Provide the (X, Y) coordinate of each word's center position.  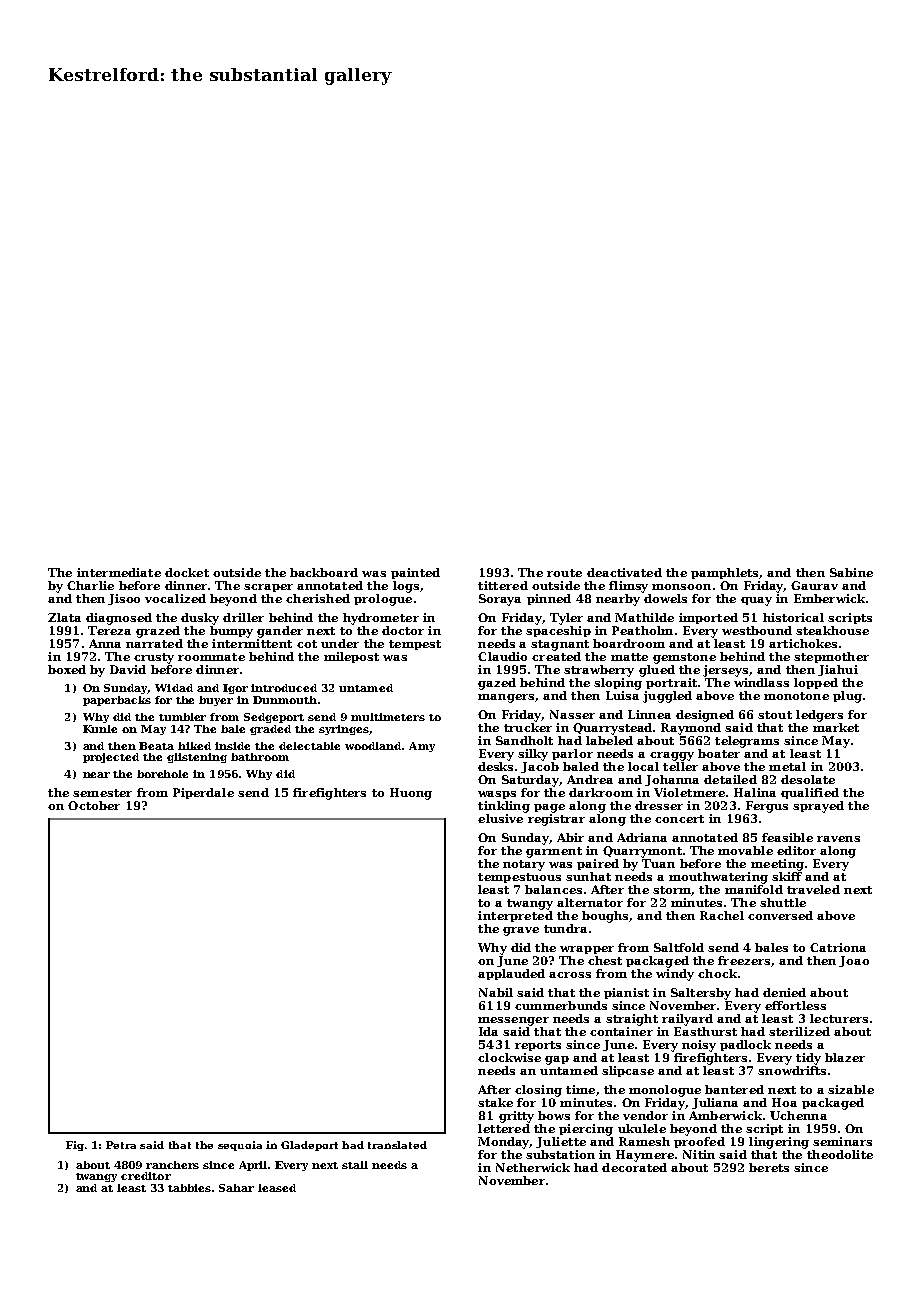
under (340, 643)
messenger (513, 1021)
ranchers (172, 1165)
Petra (121, 1145)
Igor (235, 689)
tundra (565, 928)
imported (708, 618)
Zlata (64, 617)
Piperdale (203, 793)
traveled (813, 889)
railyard (687, 1020)
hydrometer (381, 619)
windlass (761, 682)
